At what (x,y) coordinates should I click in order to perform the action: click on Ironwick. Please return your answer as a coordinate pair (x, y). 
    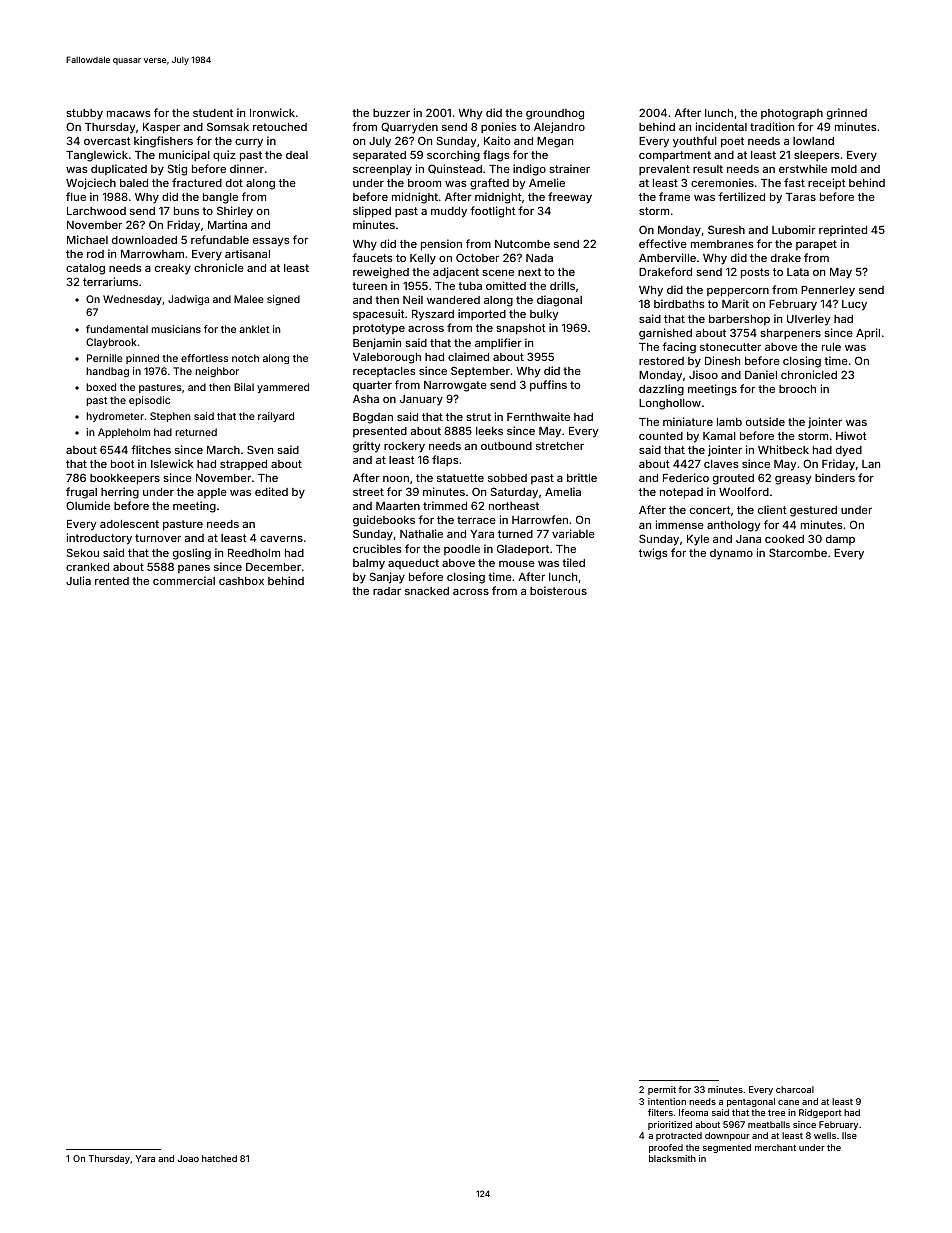
    Looking at the image, I should click on (272, 112).
